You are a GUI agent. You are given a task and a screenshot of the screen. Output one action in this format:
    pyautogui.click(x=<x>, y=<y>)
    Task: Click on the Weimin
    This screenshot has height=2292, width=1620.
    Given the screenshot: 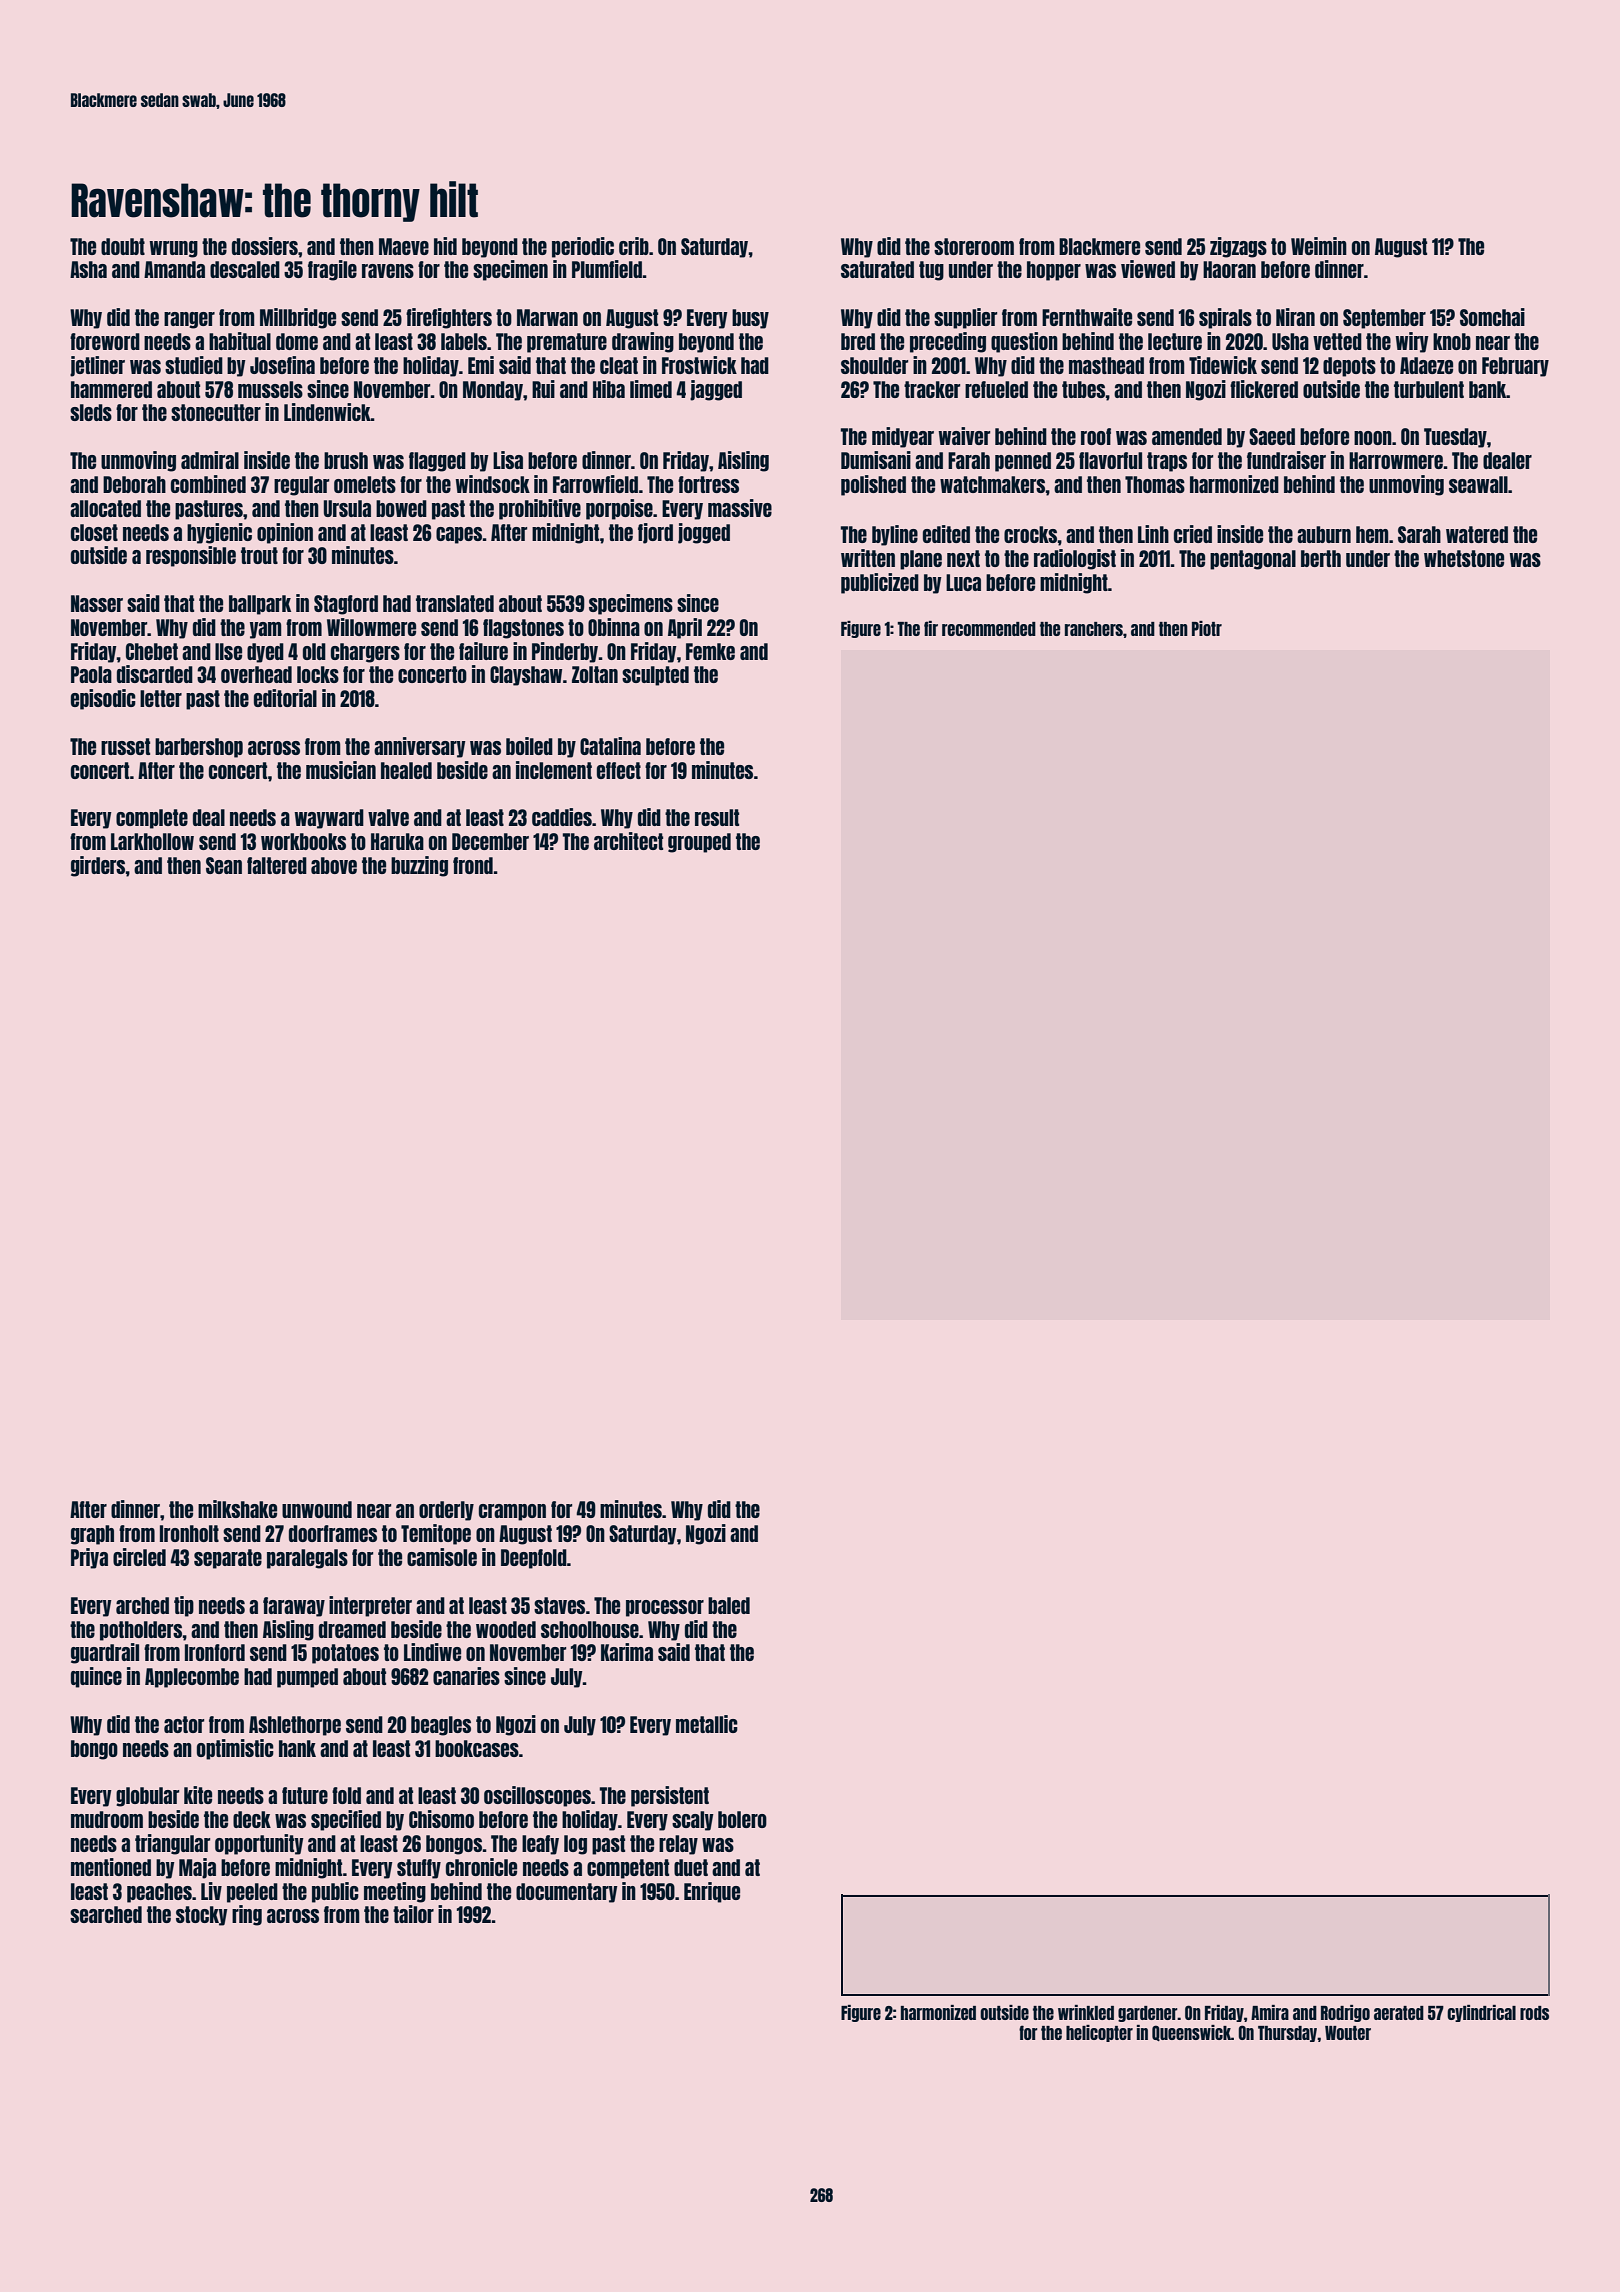 What is the action you would take?
    pyautogui.click(x=1319, y=246)
